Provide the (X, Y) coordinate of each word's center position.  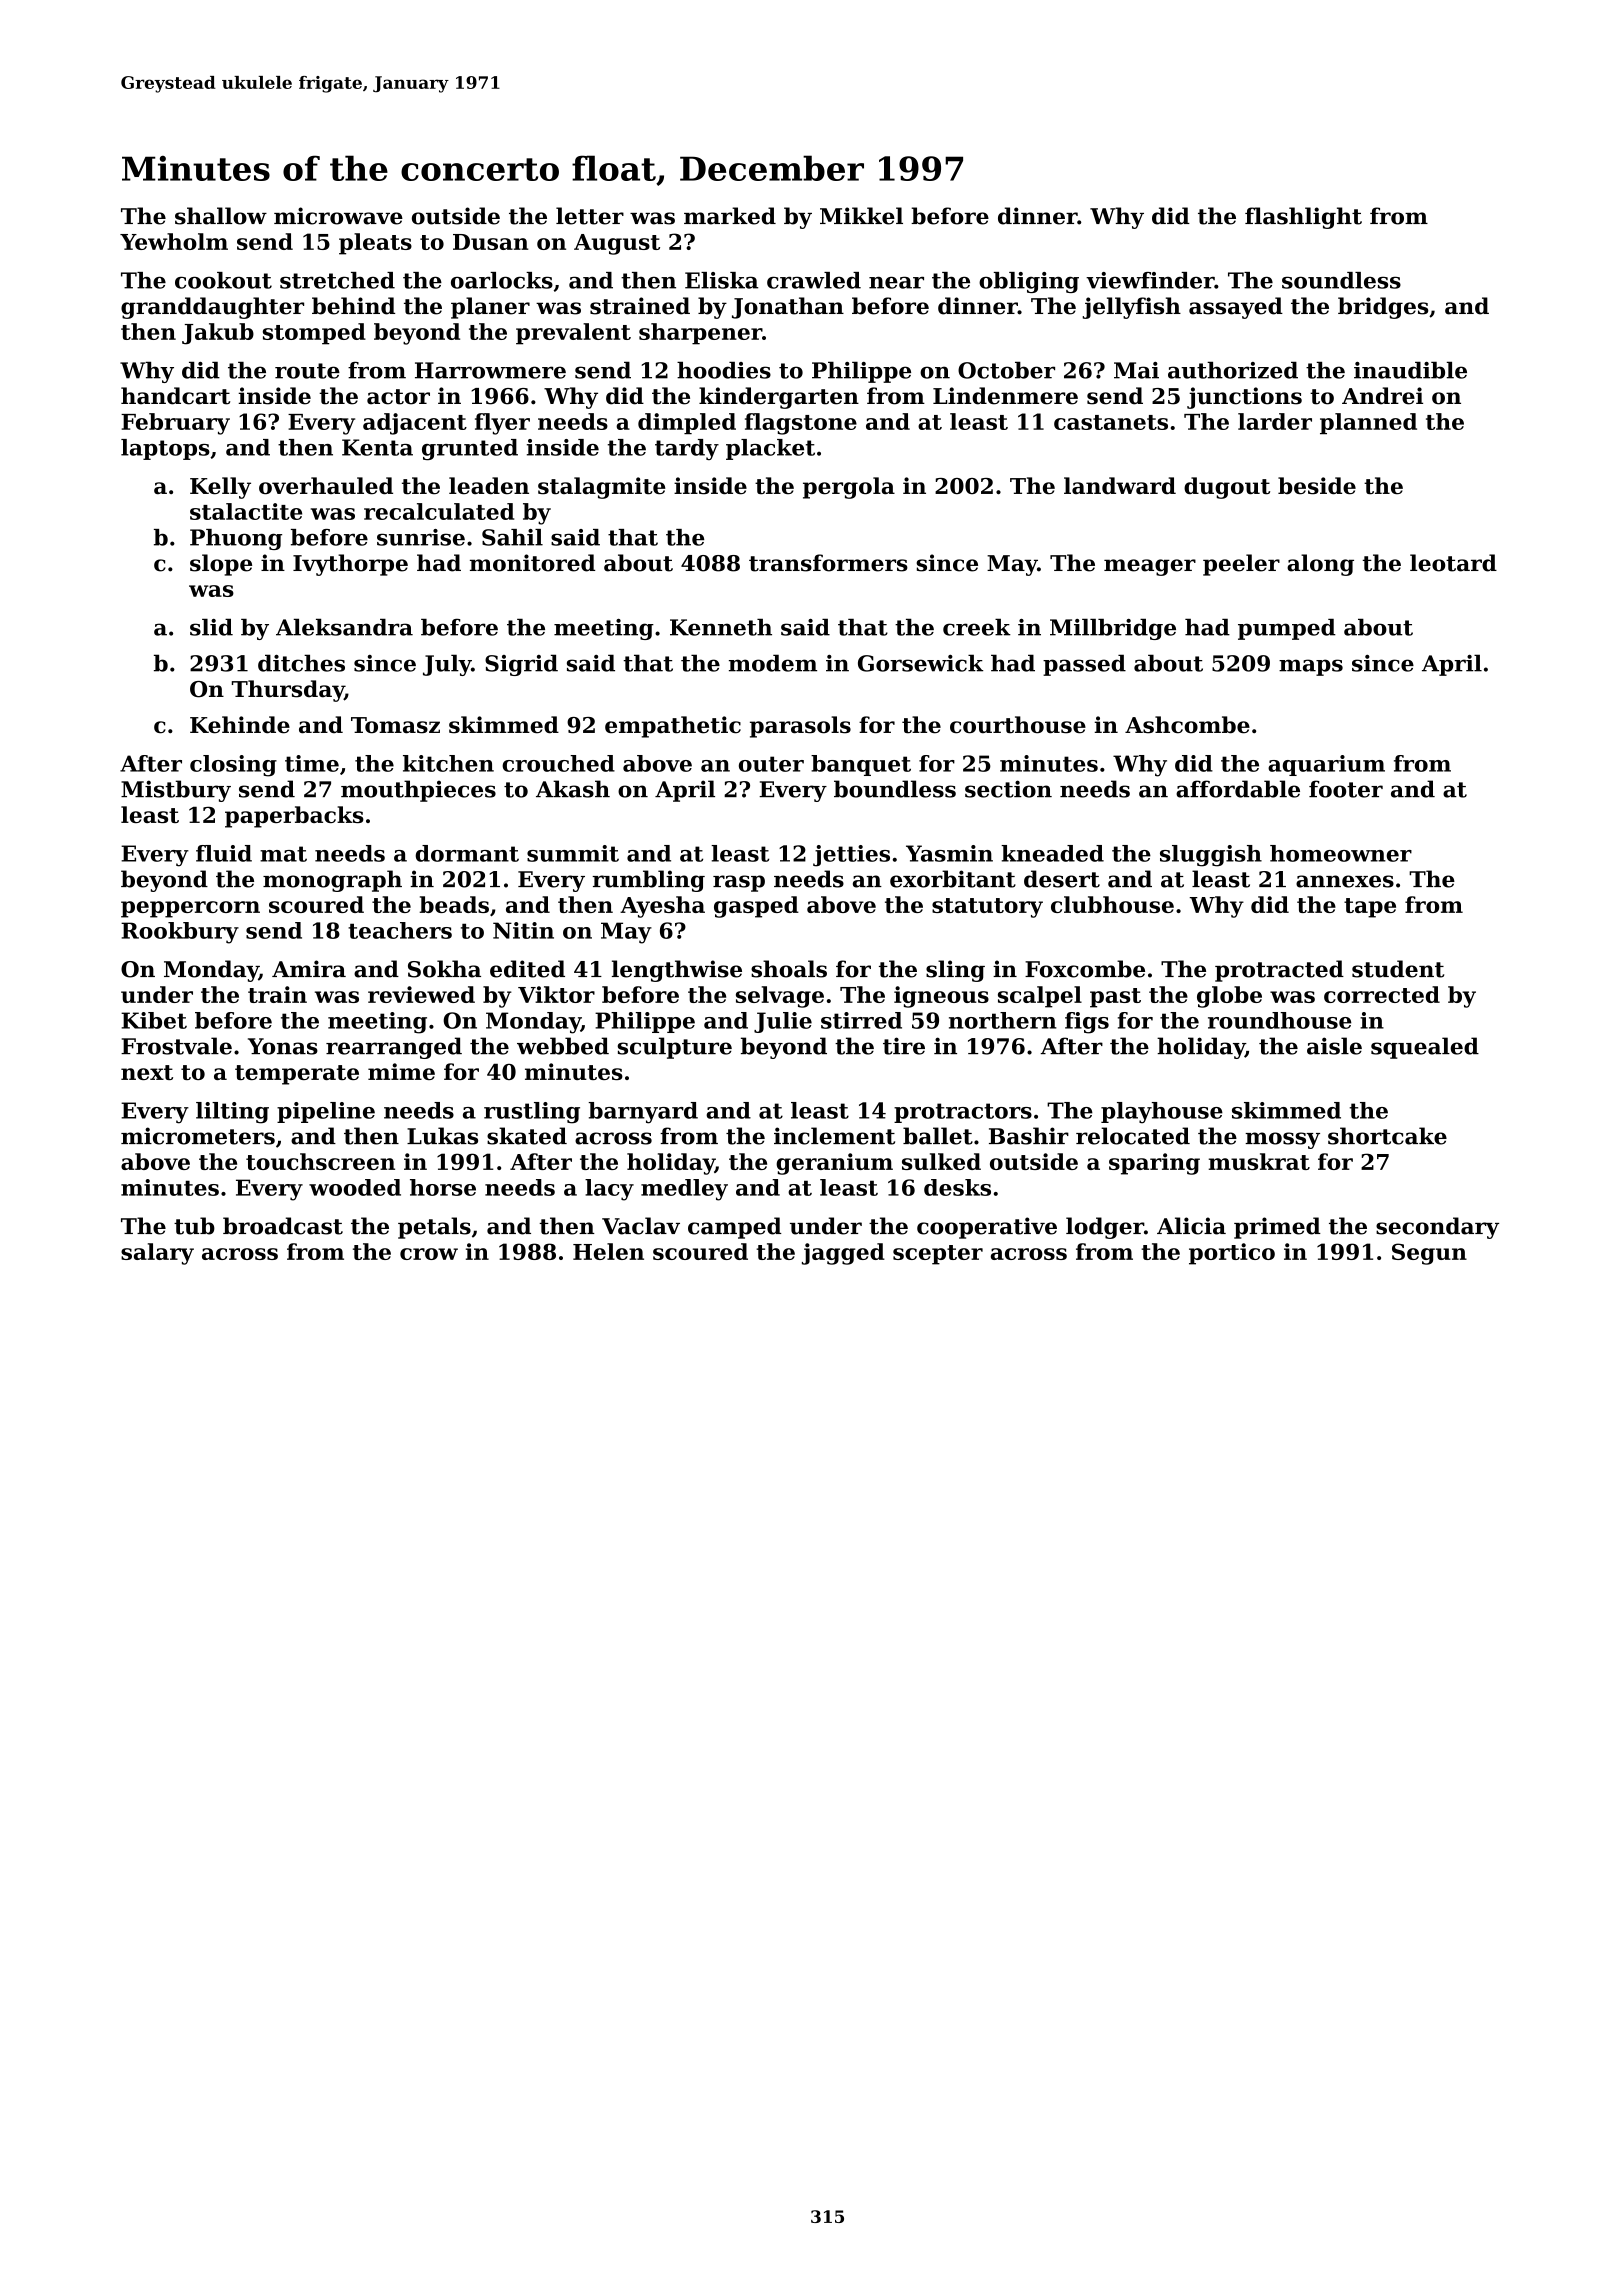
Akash (573, 789)
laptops (165, 449)
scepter (938, 1255)
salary (157, 1254)
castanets (1111, 422)
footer (1346, 789)
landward (1120, 486)
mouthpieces (418, 791)
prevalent (573, 334)
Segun (1429, 1254)
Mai (1136, 370)
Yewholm (174, 241)
